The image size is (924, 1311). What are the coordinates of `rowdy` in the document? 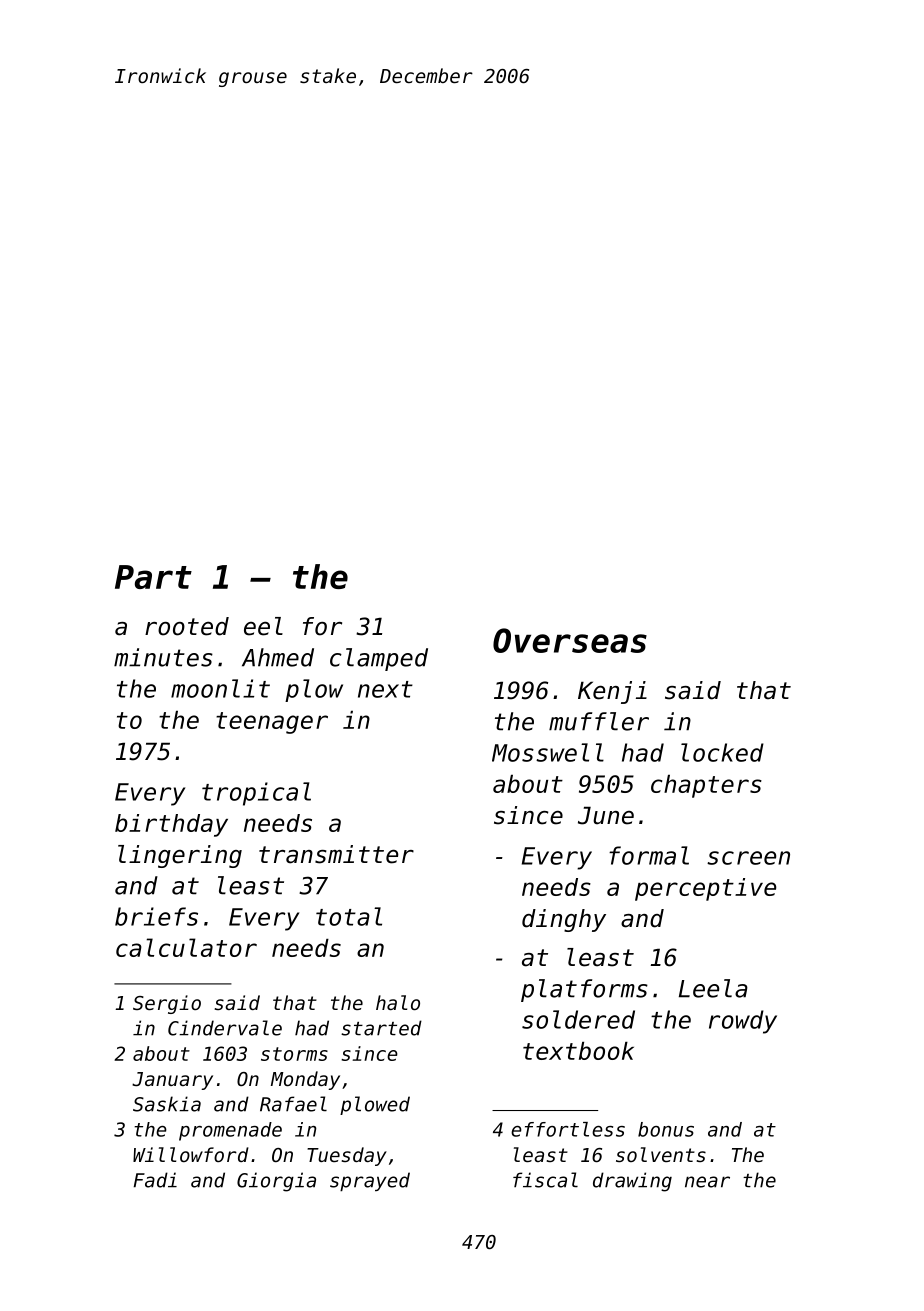 It's located at (743, 1022).
